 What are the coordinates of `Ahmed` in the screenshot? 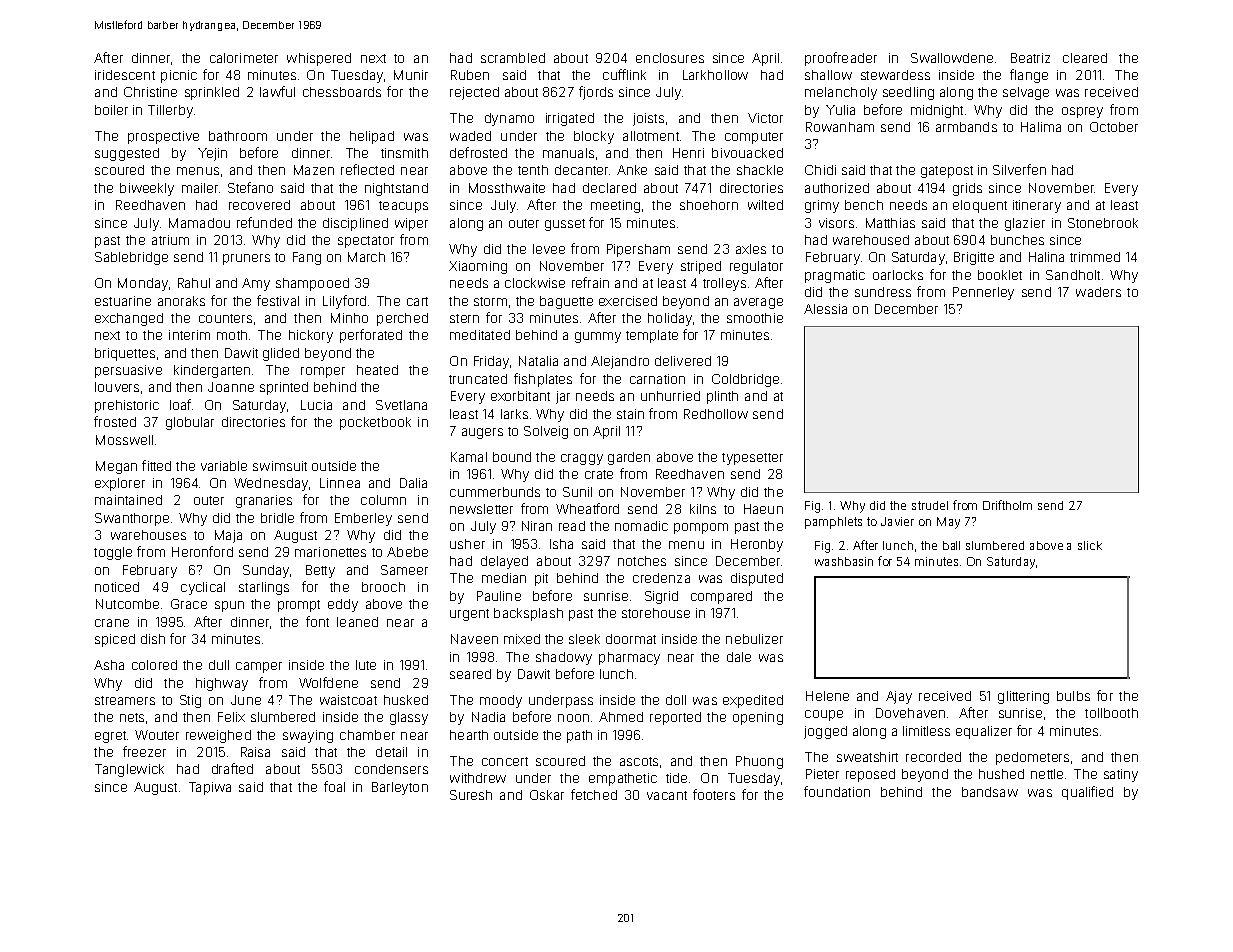 It's located at (621, 717).
